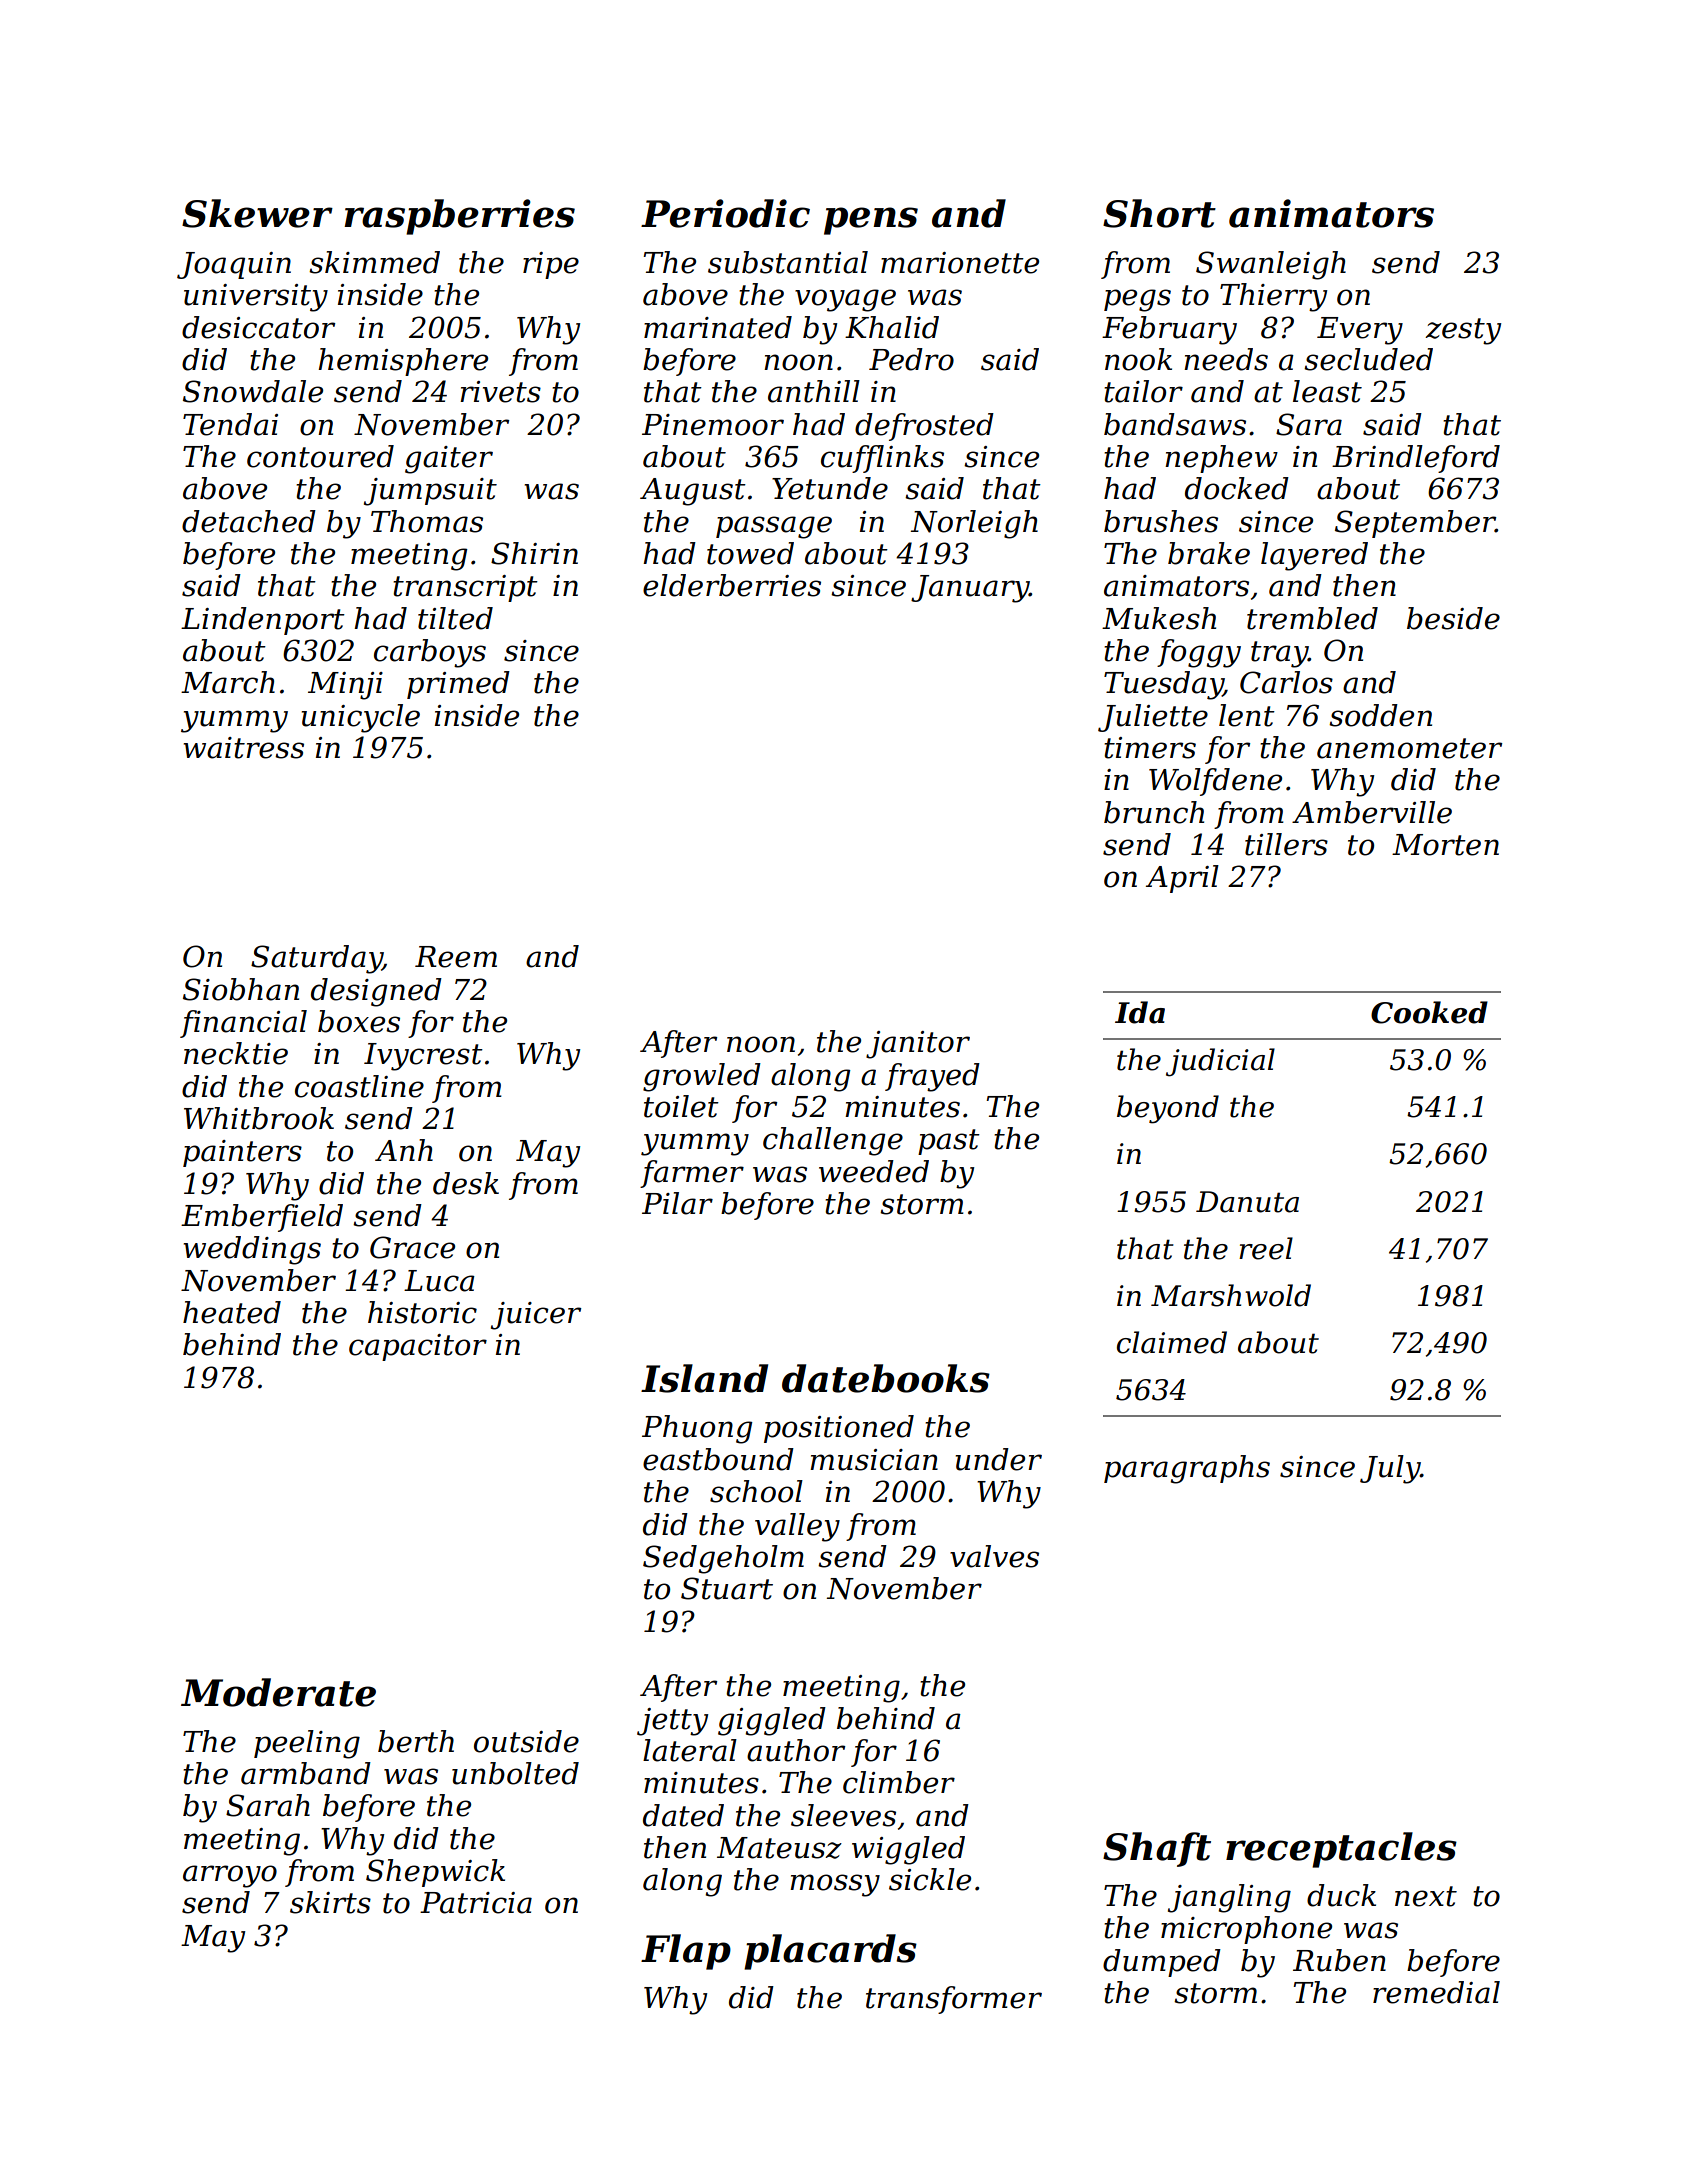 The height and width of the document is (2178, 1683). I want to click on Sedgeholm, so click(723, 1559).
